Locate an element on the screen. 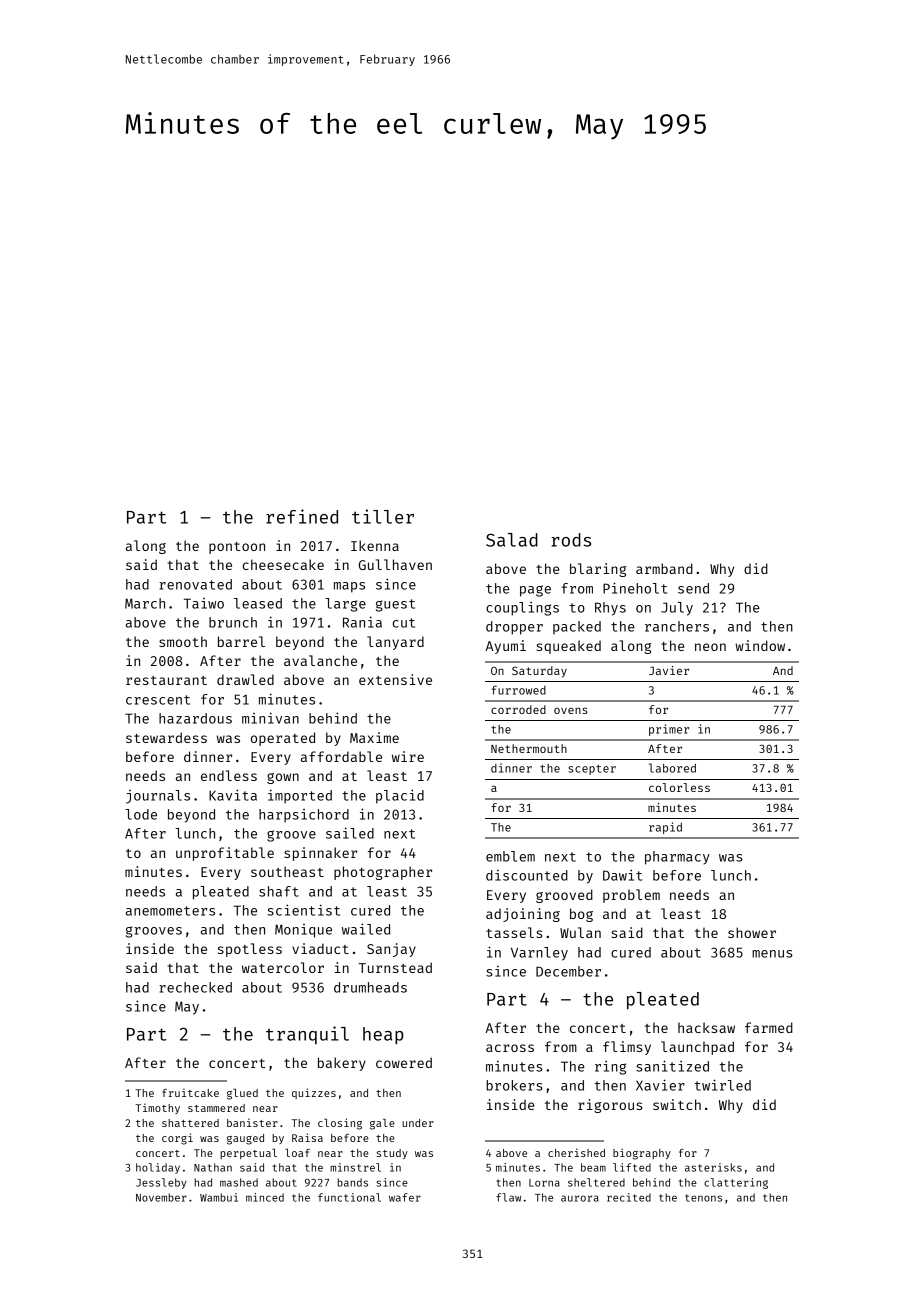 Image resolution: width=924 pixels, height=1314 pixels. guest is located at coordinates (395, 605).
